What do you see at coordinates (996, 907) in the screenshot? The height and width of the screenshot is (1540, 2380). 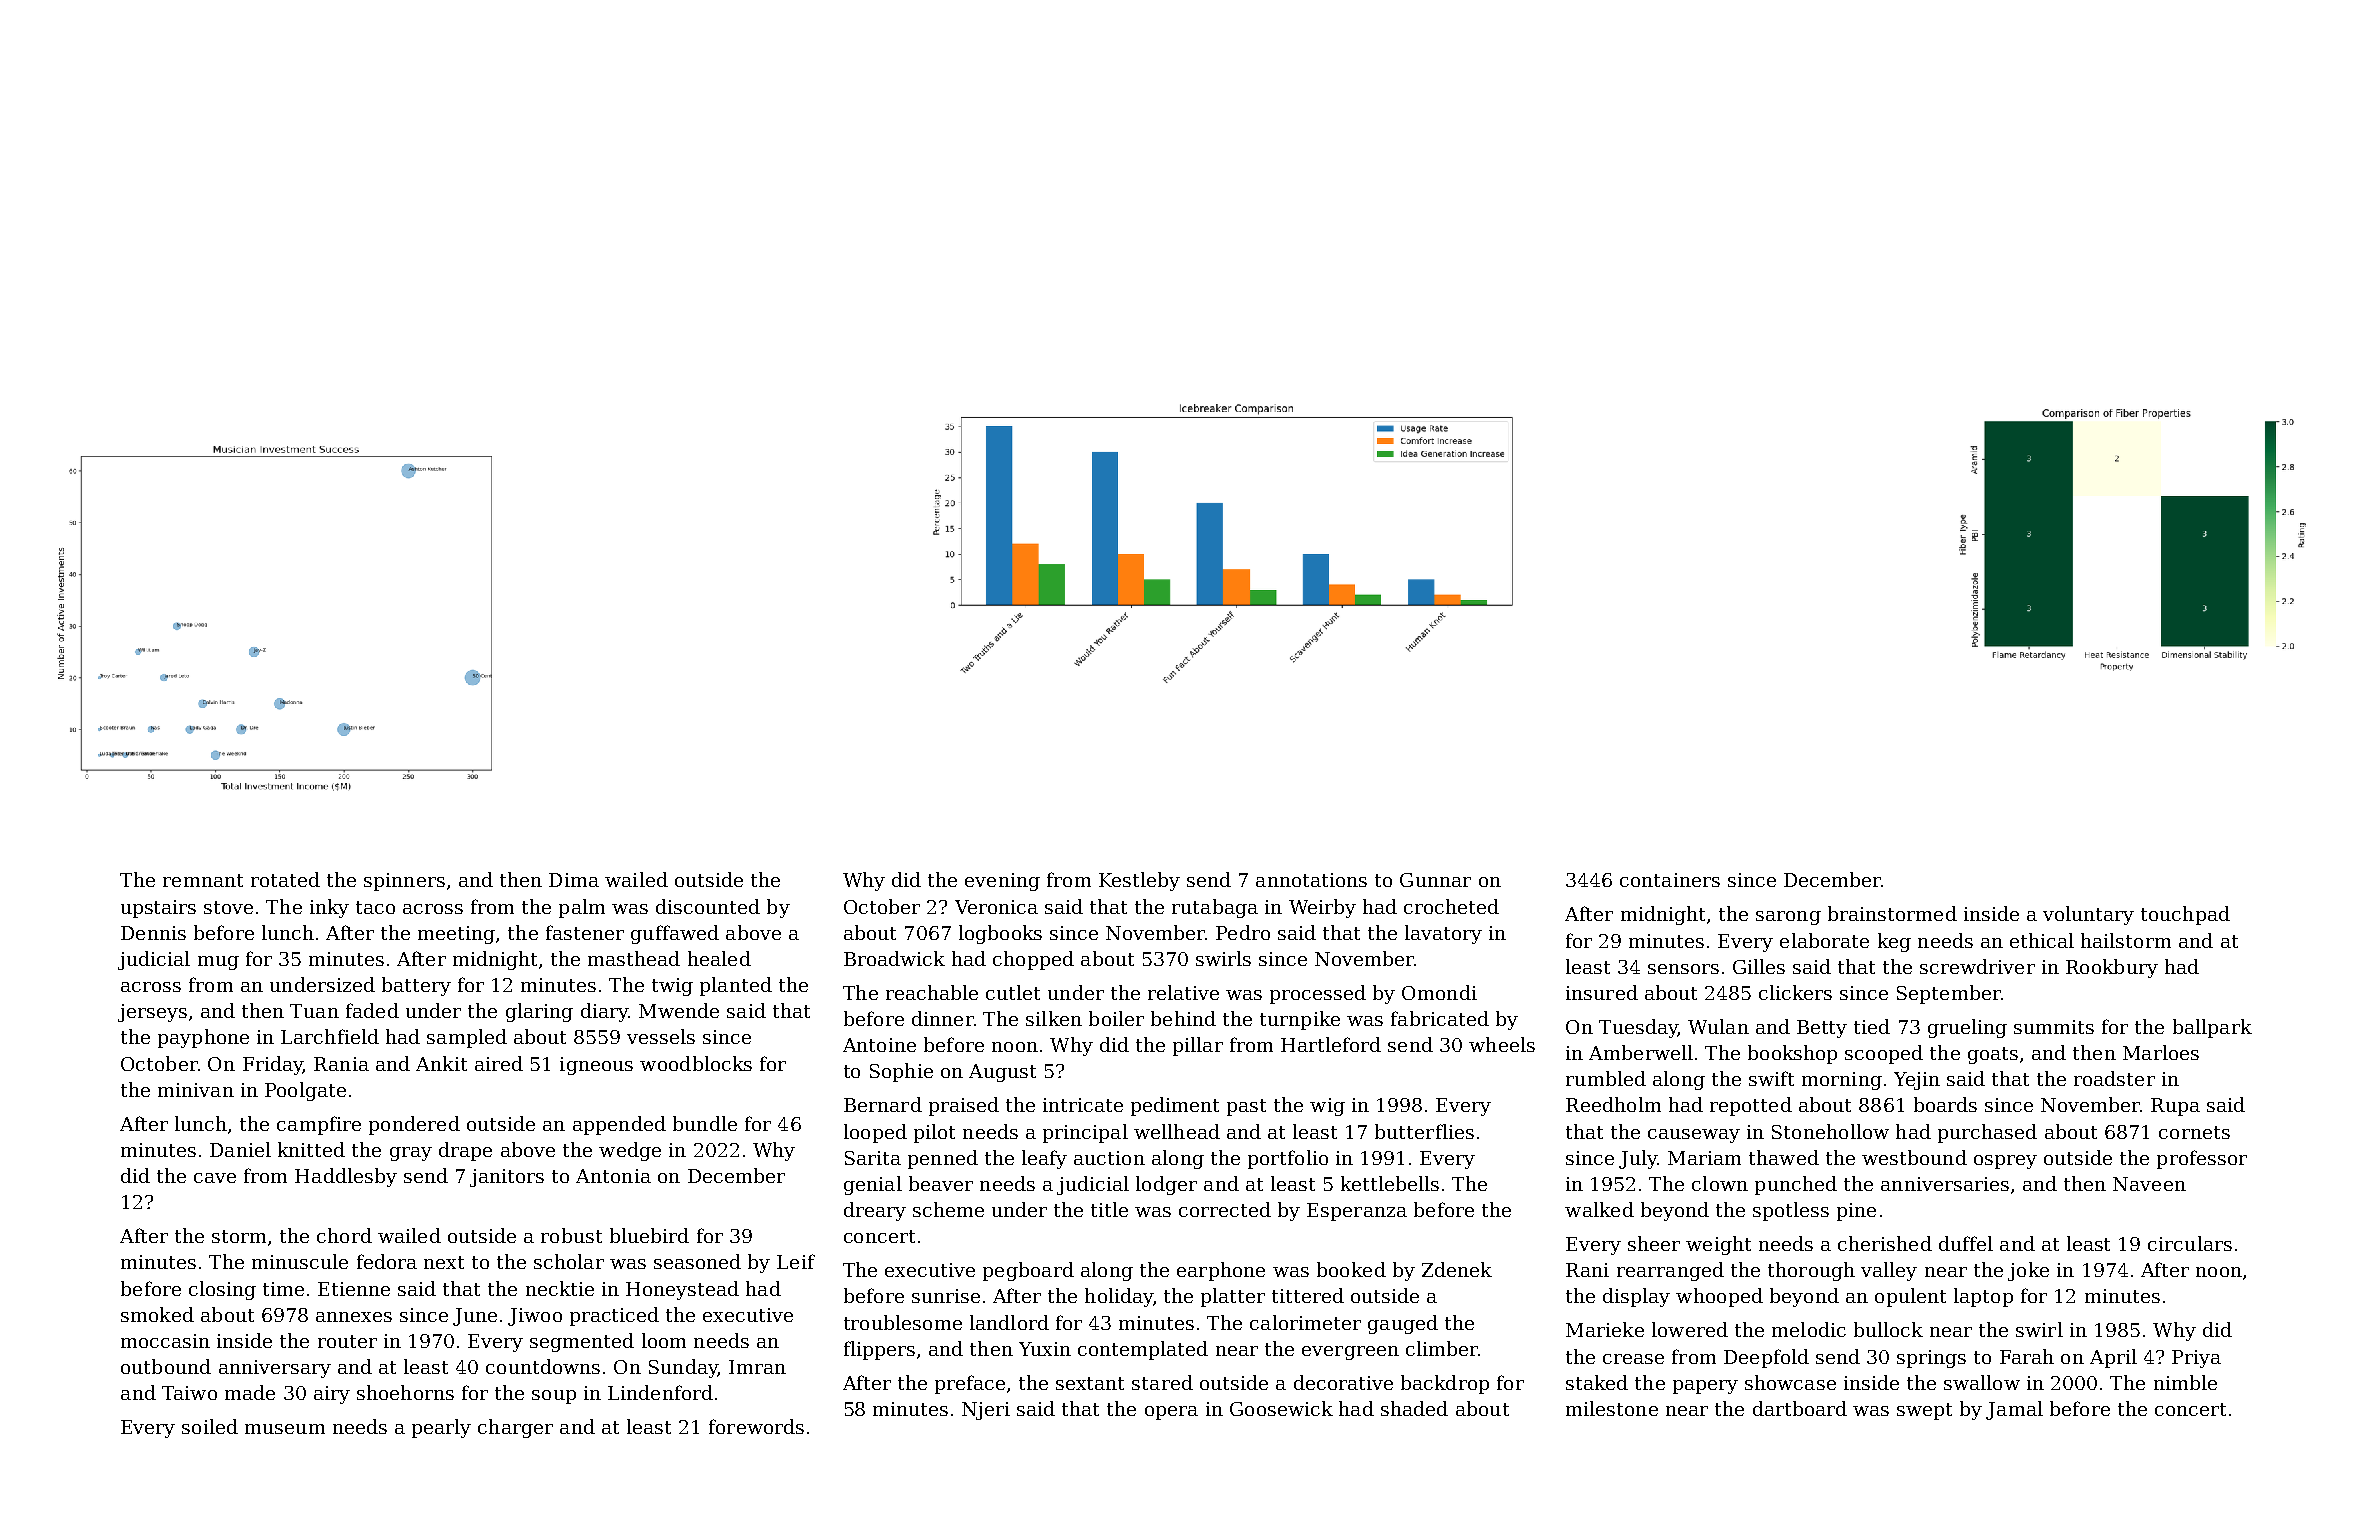 I see `Veronica` at bounding box center [996, 907].
